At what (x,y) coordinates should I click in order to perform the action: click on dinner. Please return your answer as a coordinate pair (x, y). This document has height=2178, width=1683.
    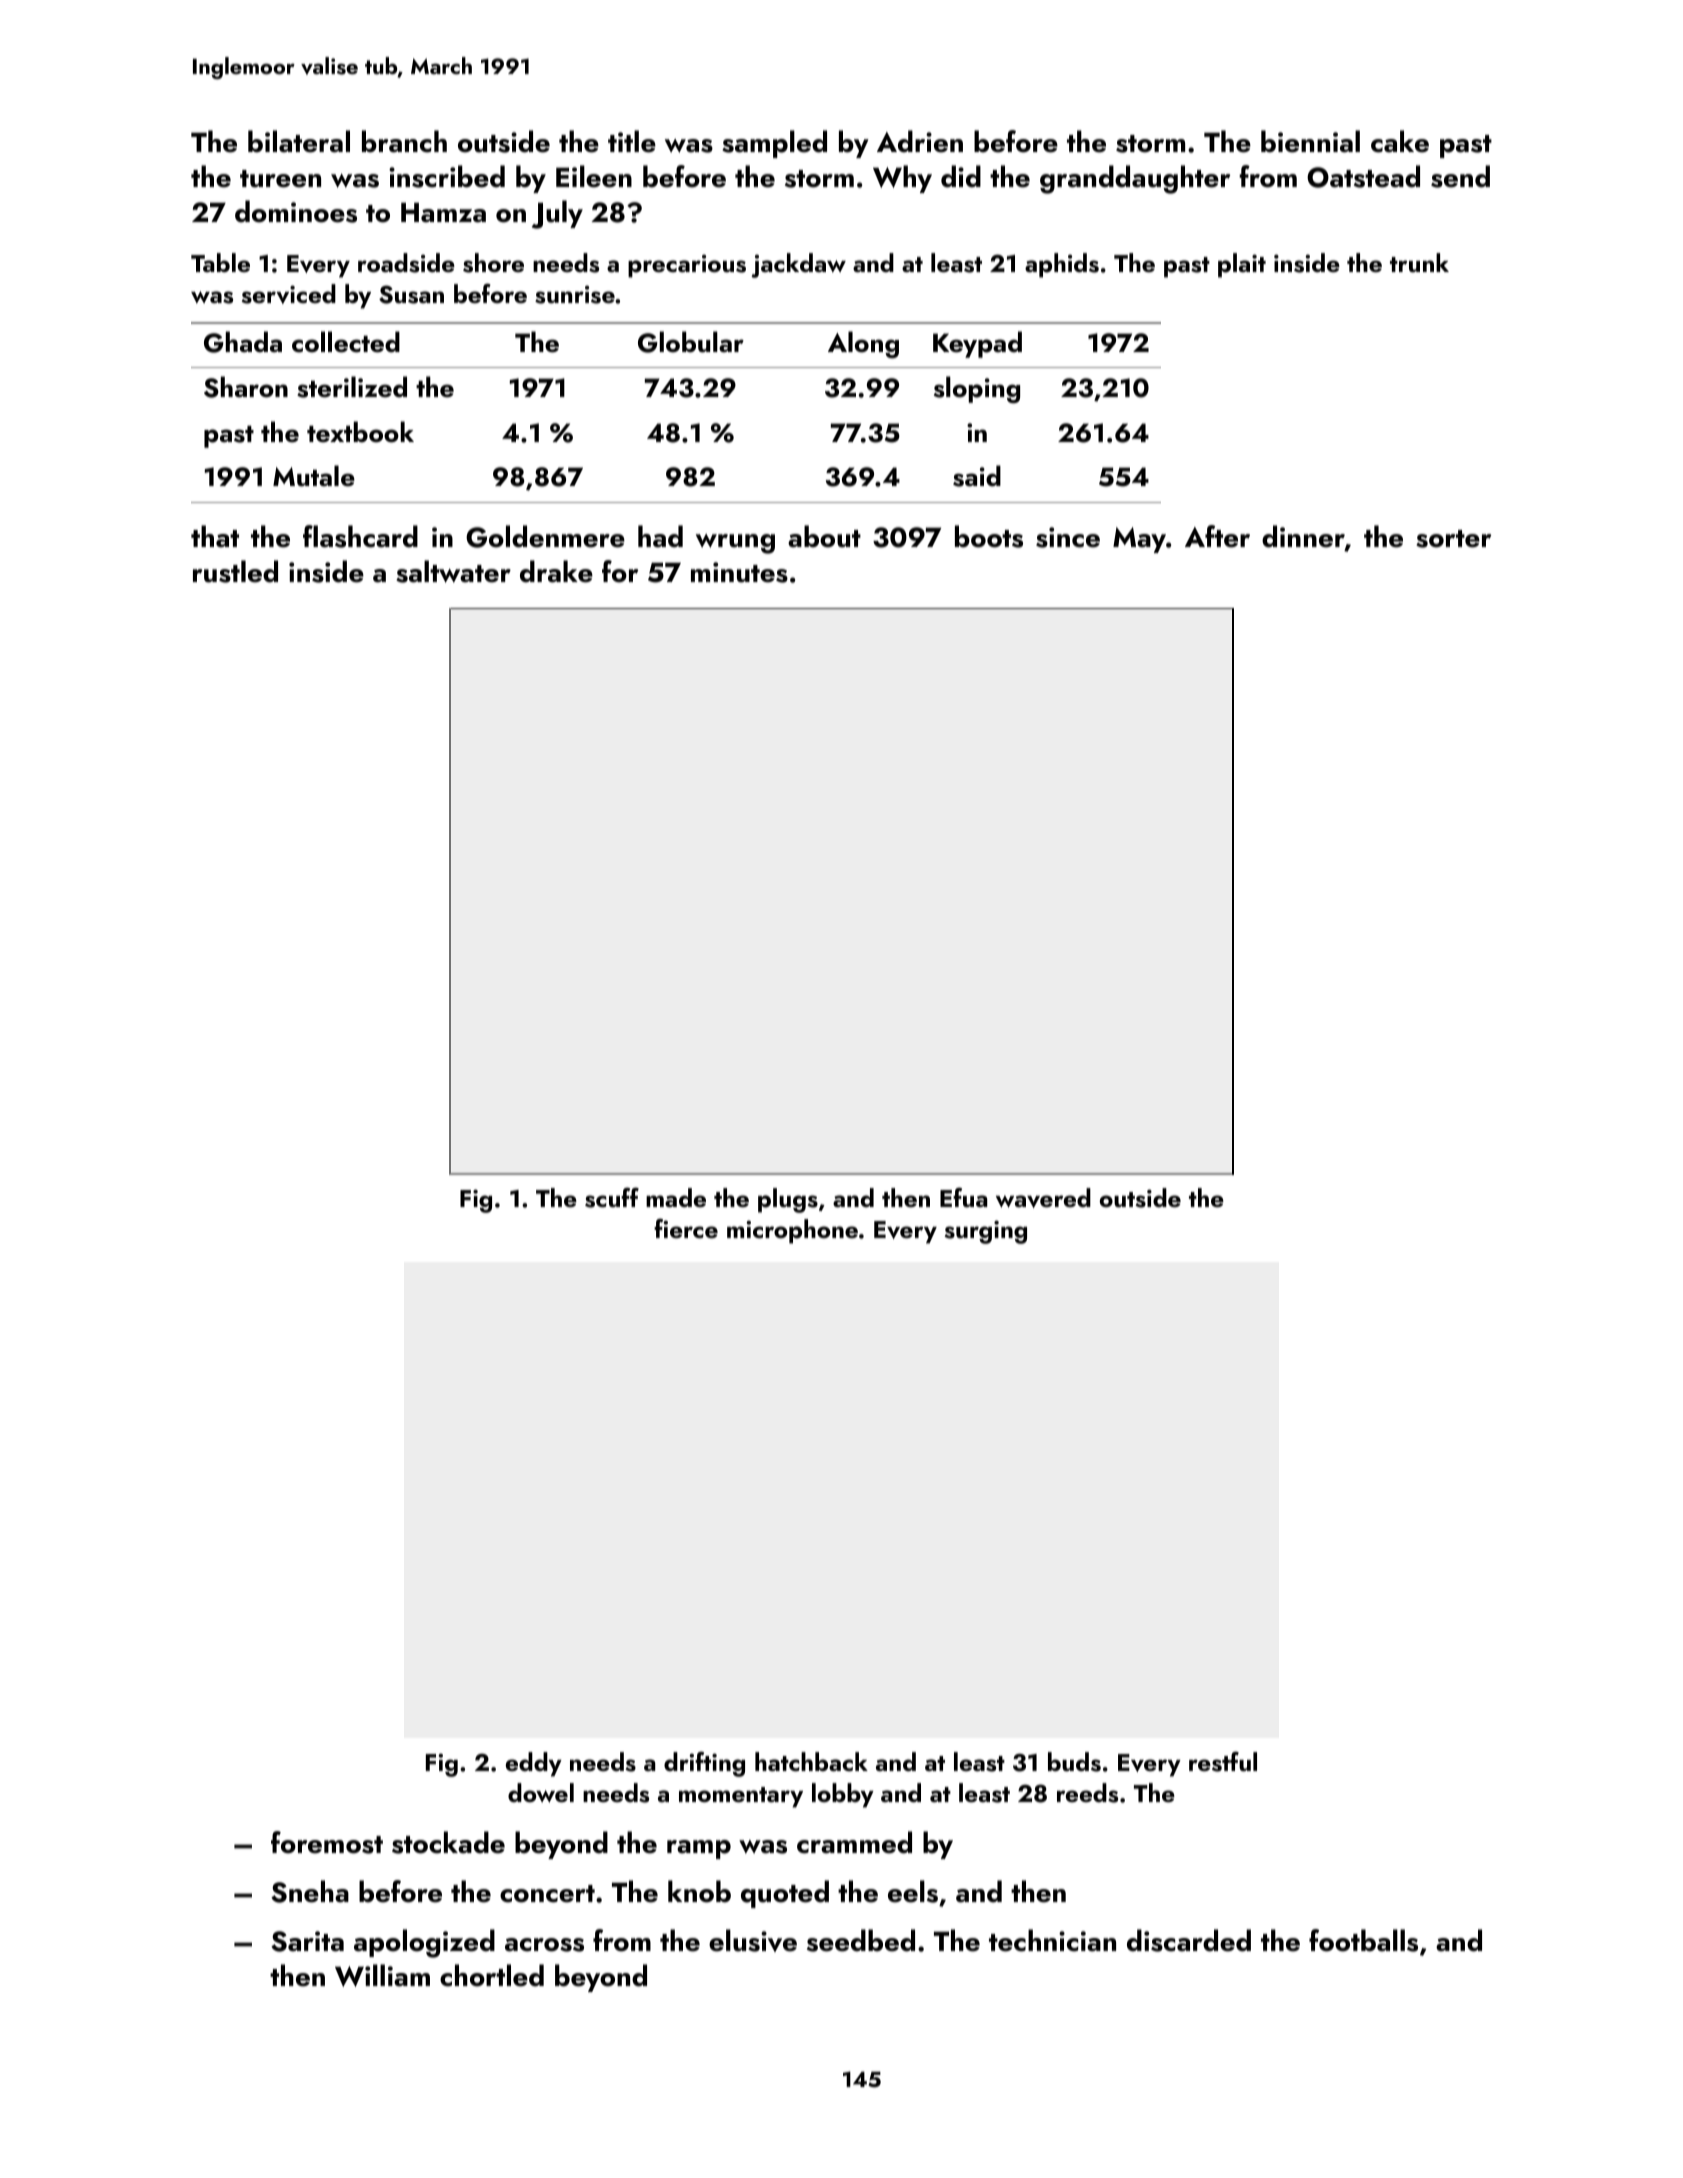
    Looking at the image, I should click on (1303, 536).
